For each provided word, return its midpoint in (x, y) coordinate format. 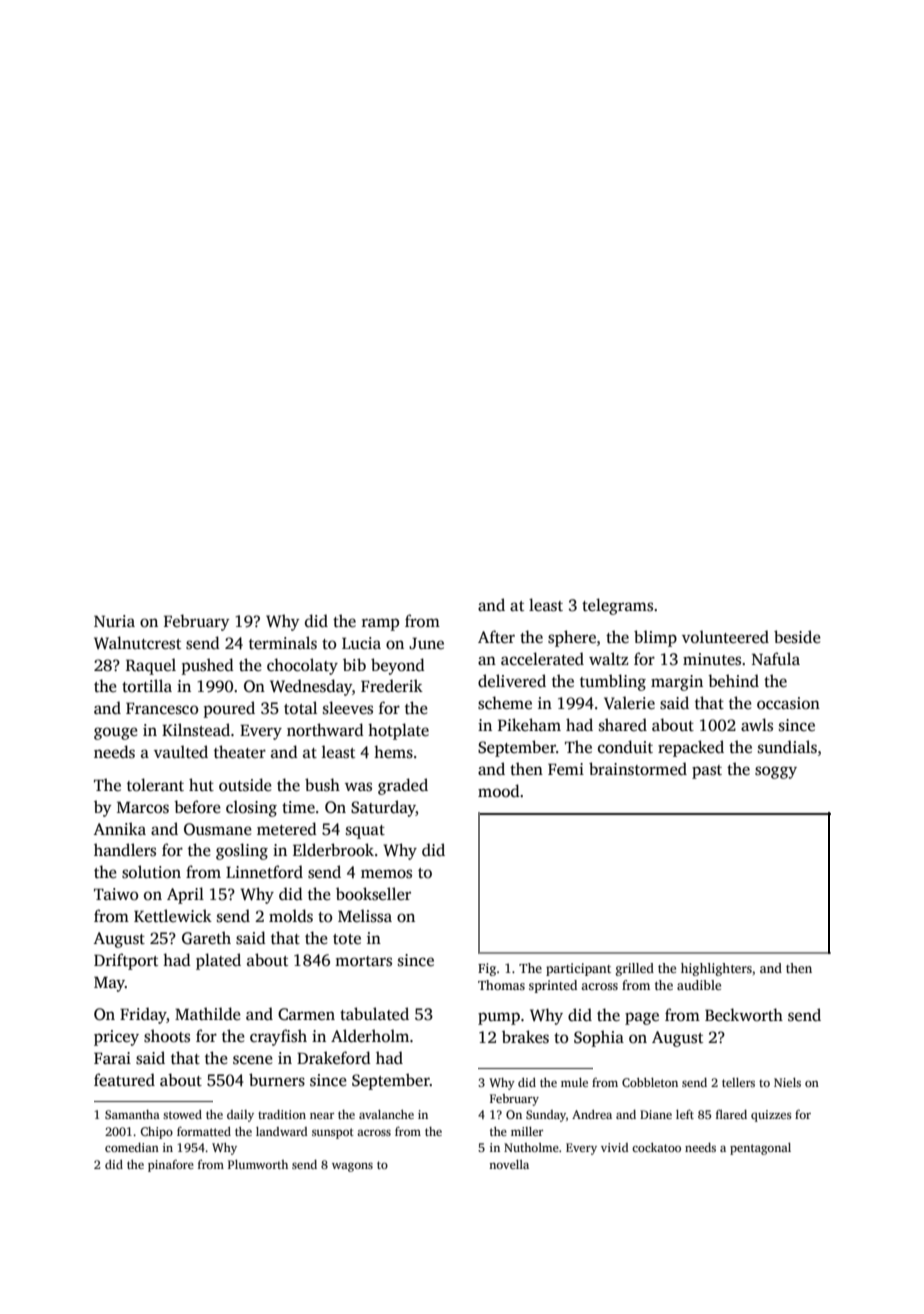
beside (797, 637)
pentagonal (760, 1149)
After (496, 636)
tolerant (155, 785)
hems (393, 752)
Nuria (114, 621)
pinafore (171, 1166)
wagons (352, 1167)
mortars (363, 961)
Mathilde (208, 1014)
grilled (635, 969)
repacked (691, 748)
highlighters (716, 969)
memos (386, 874)
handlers (125, 850)
